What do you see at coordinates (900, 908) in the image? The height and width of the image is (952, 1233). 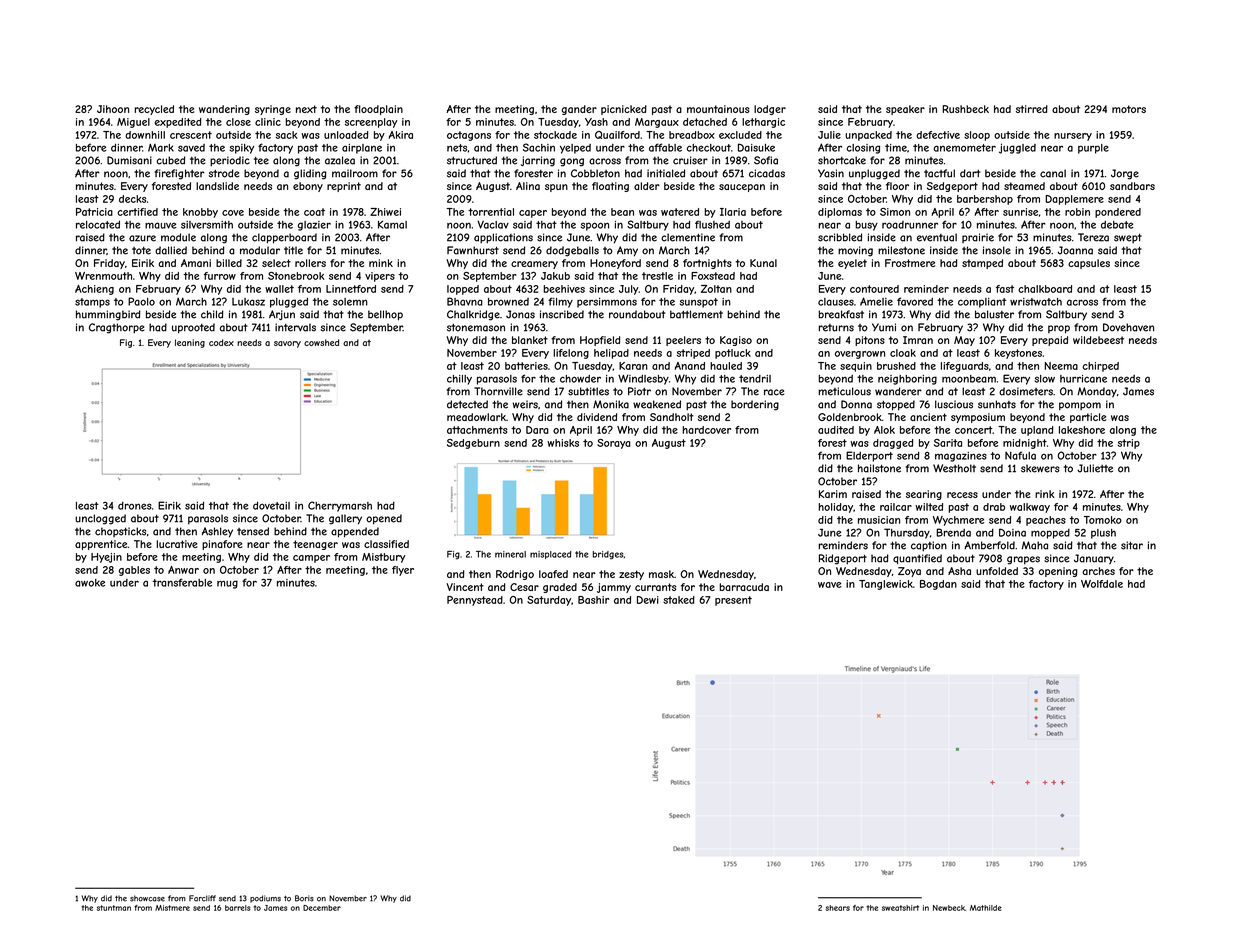 I see `sweatshirt` at bounding box center [900, 908].
